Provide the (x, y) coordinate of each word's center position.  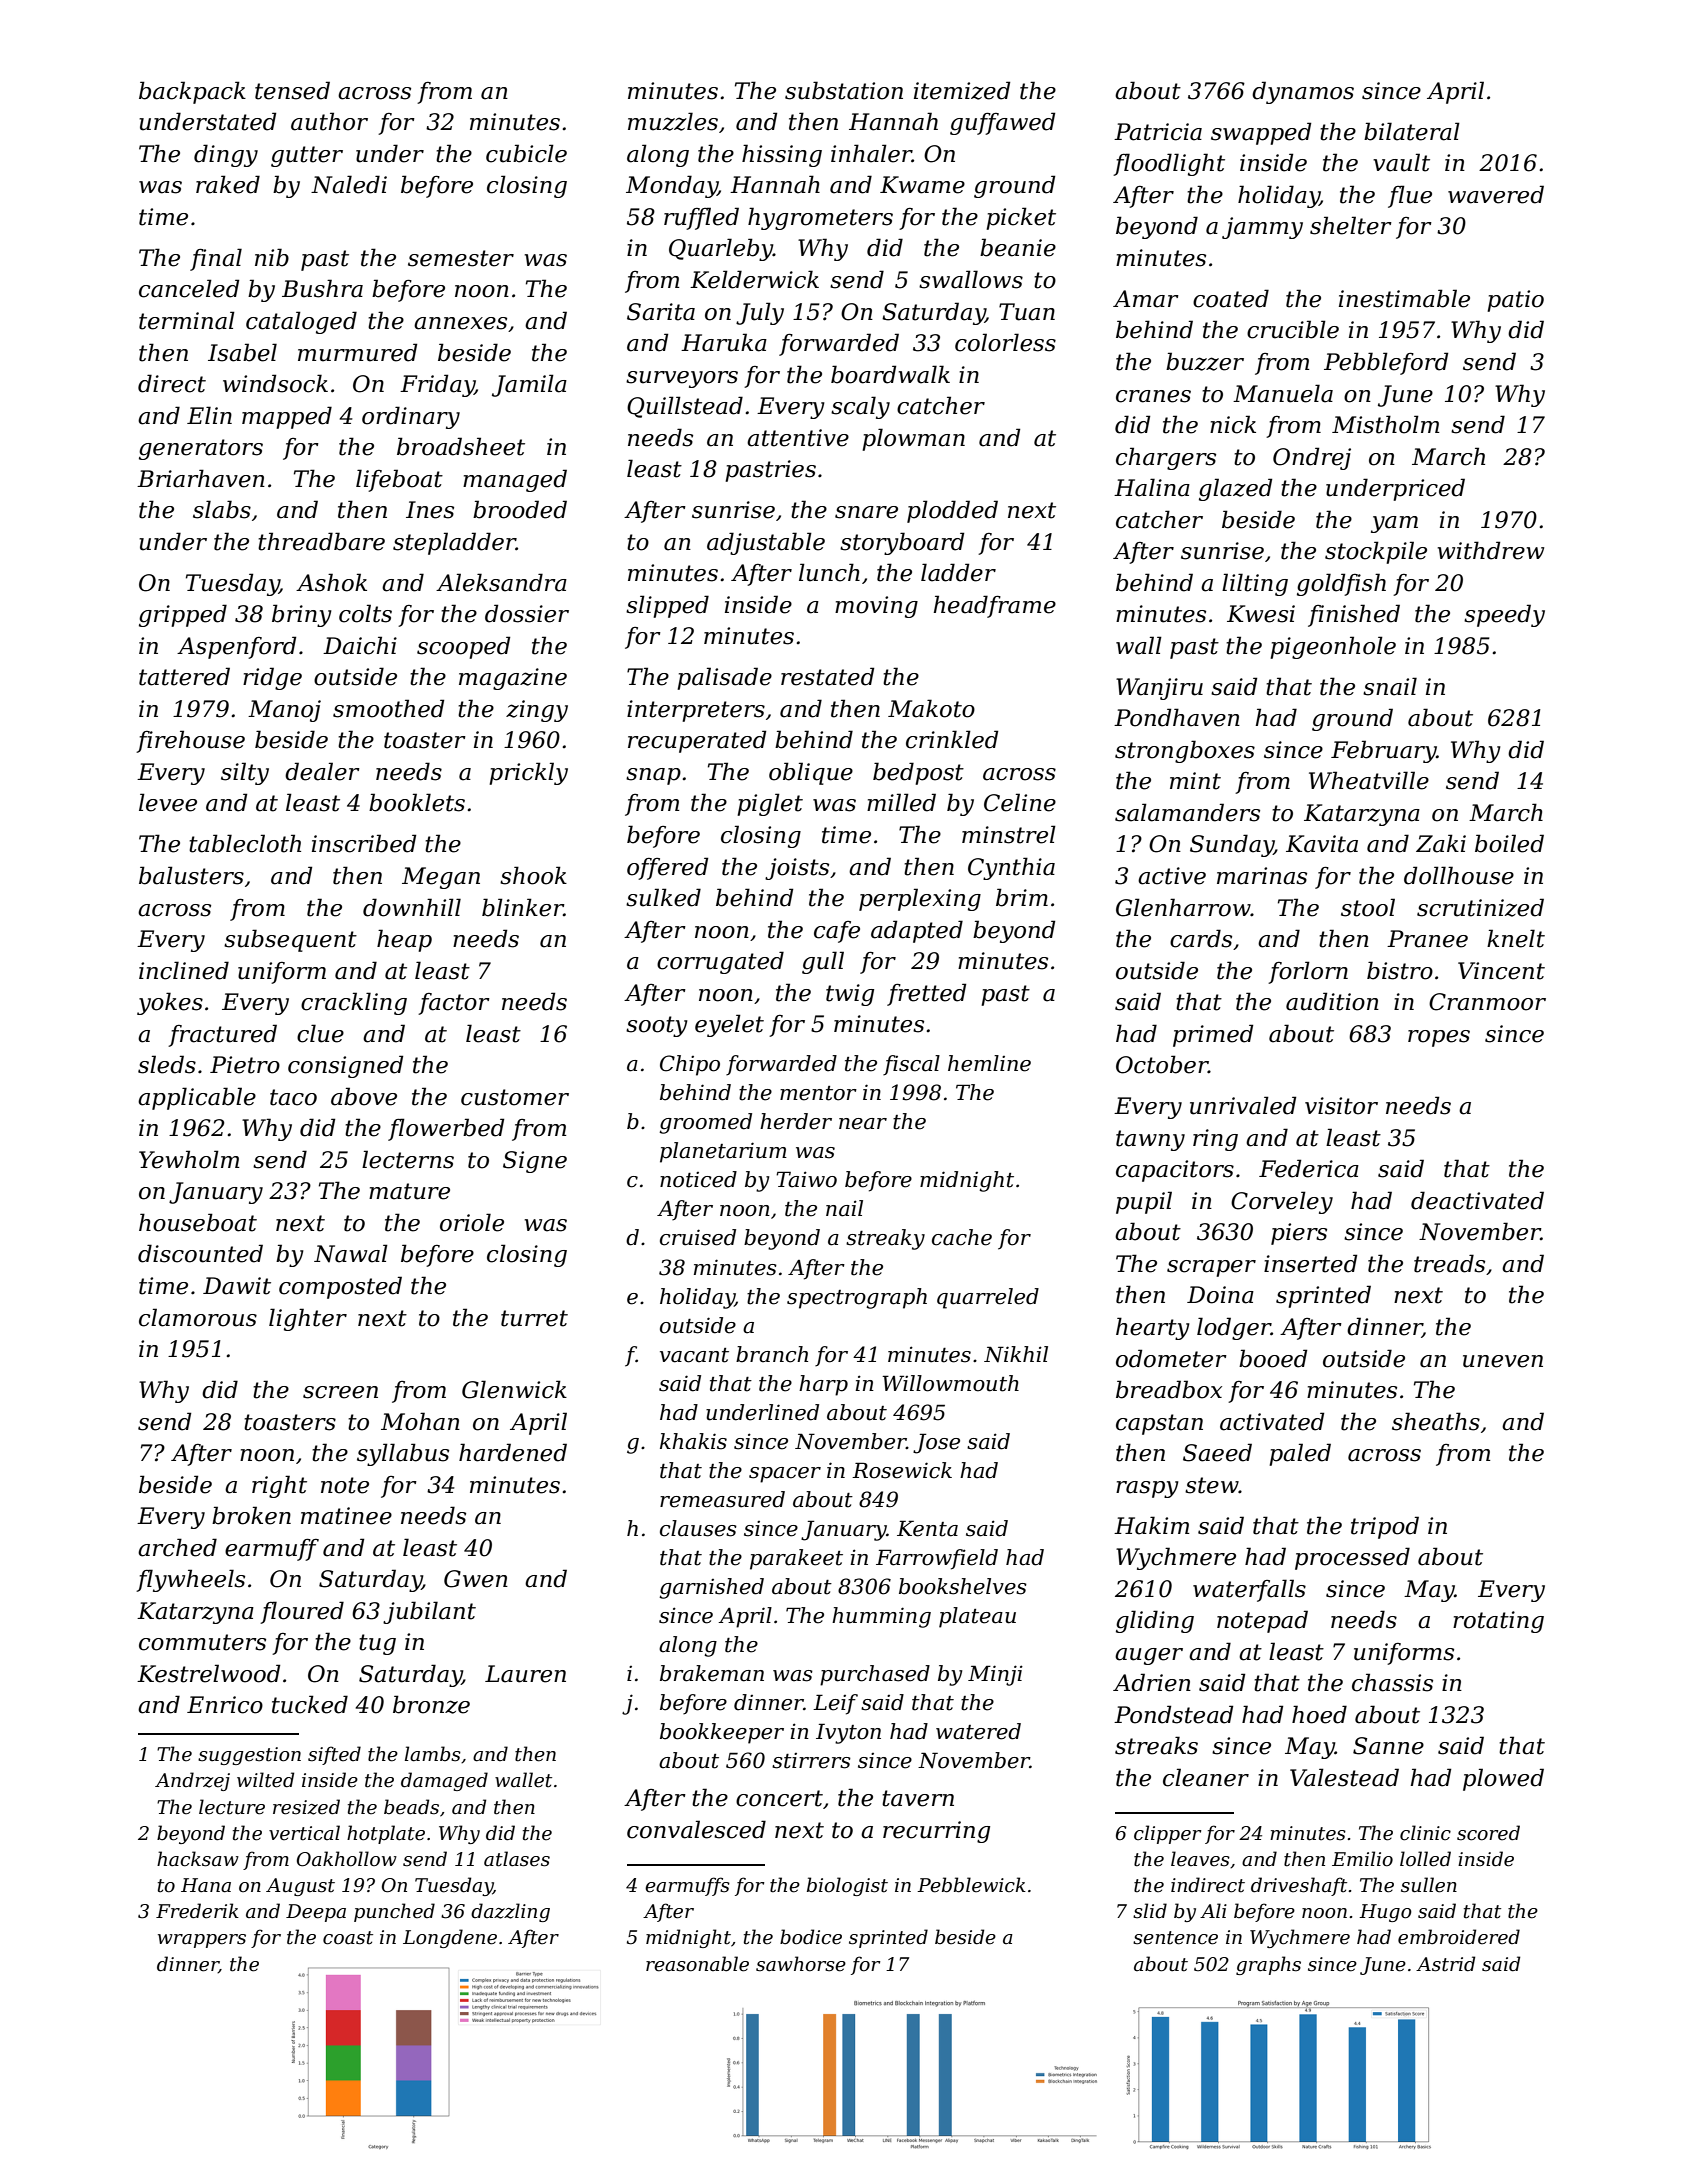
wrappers (202, 1941)
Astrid (1445, 1964)
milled (901, 802)
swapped (1261, 133)
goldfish (1341, 584)
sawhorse (801, 1964)
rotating (1498, 1622)
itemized (962, 90)
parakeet (796, 1559)
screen (340, 1392)
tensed (292, 90)
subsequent (290, 940)
